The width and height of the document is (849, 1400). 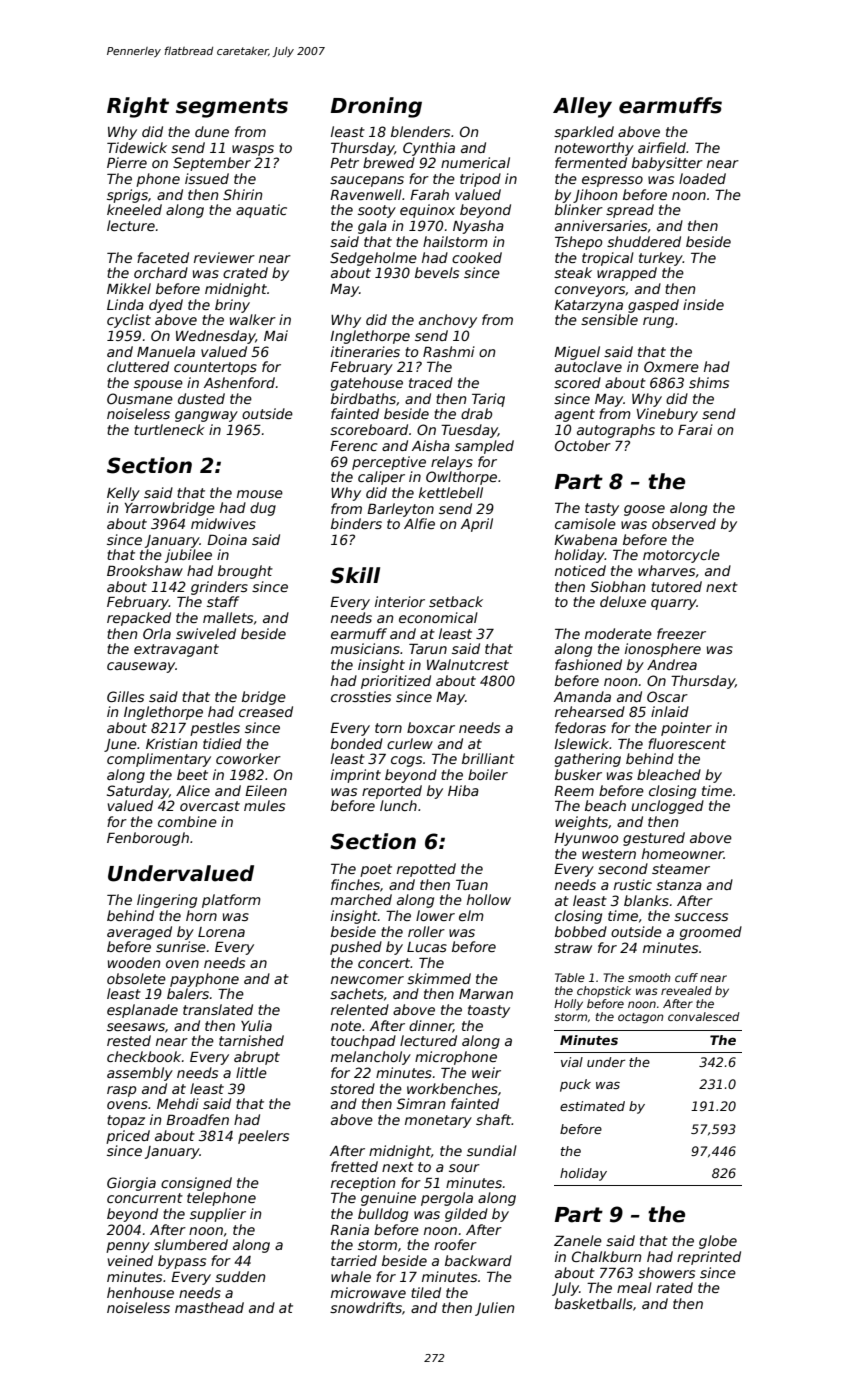 I want to click on masthead, so click(x=209, y=1307).
